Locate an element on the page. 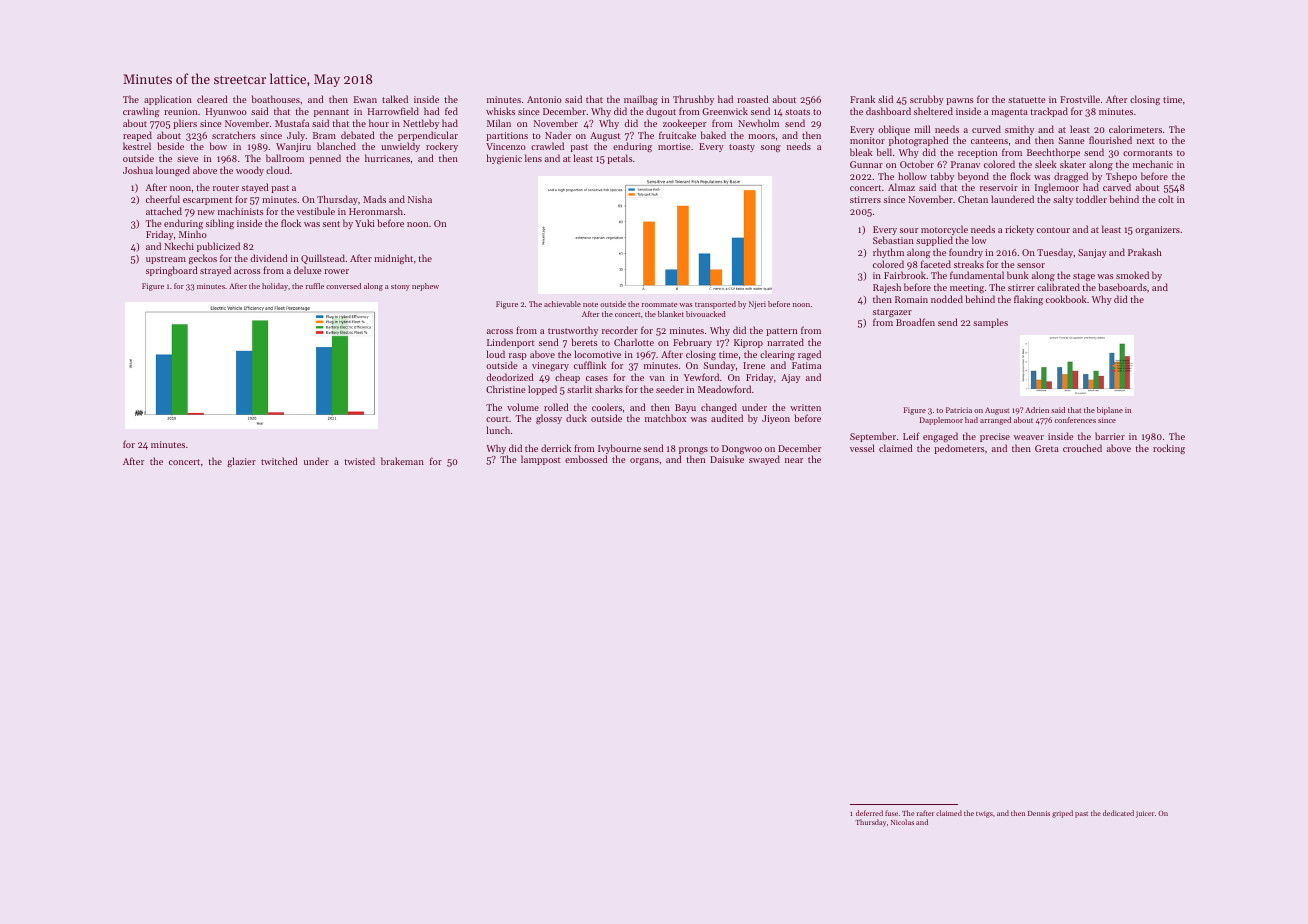 Image resolution: width=1308 pixels, height=924 pixels. midnight is located at coordinates (393, 259).
